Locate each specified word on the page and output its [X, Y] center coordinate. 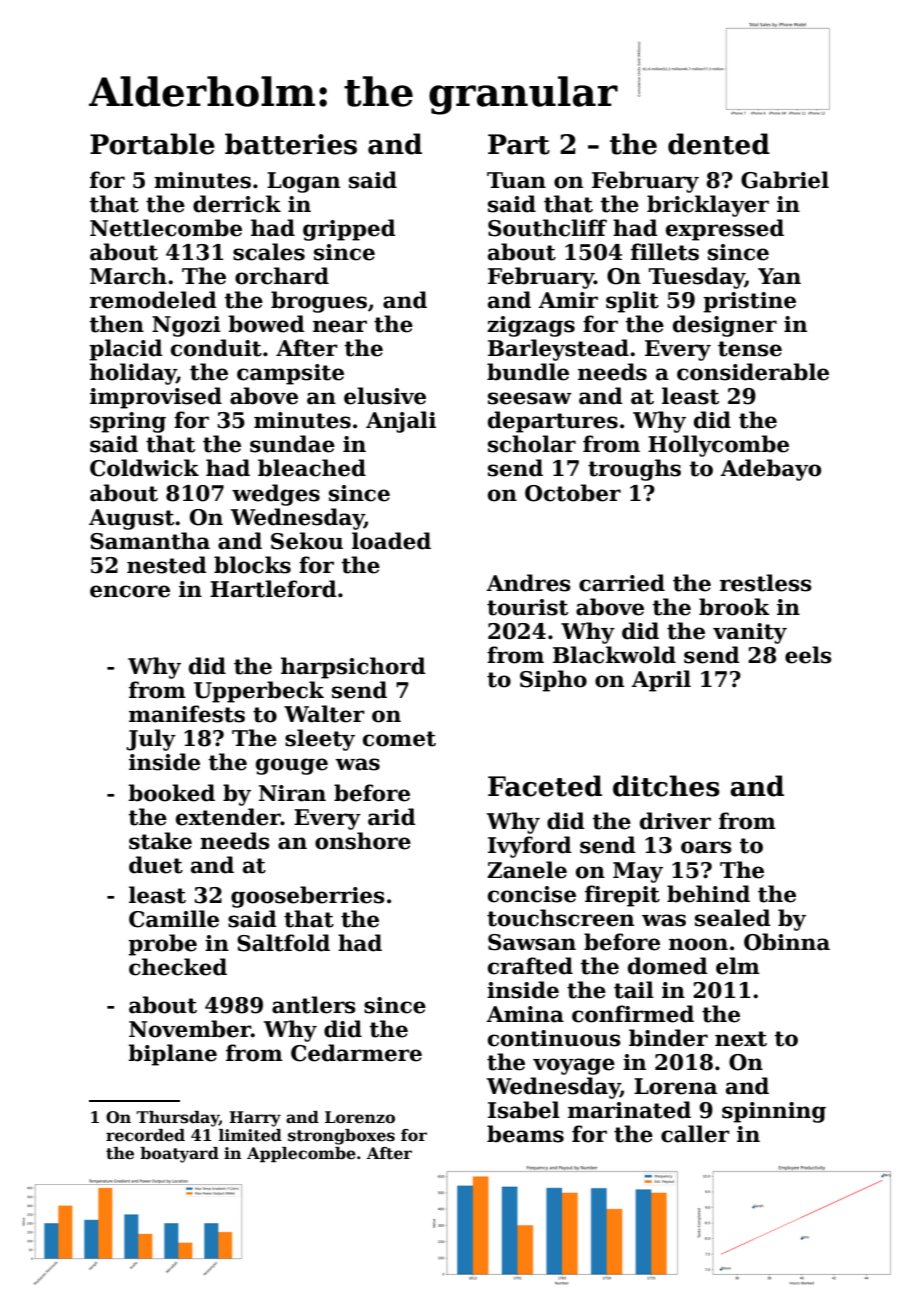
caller [695, 1134]
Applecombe [301, 1155]
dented [719, 144]
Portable [152, 144]
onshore [363, 841]
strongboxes [341, 1137]
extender [228, 817]
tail [634, 990]
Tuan [516, 180]
